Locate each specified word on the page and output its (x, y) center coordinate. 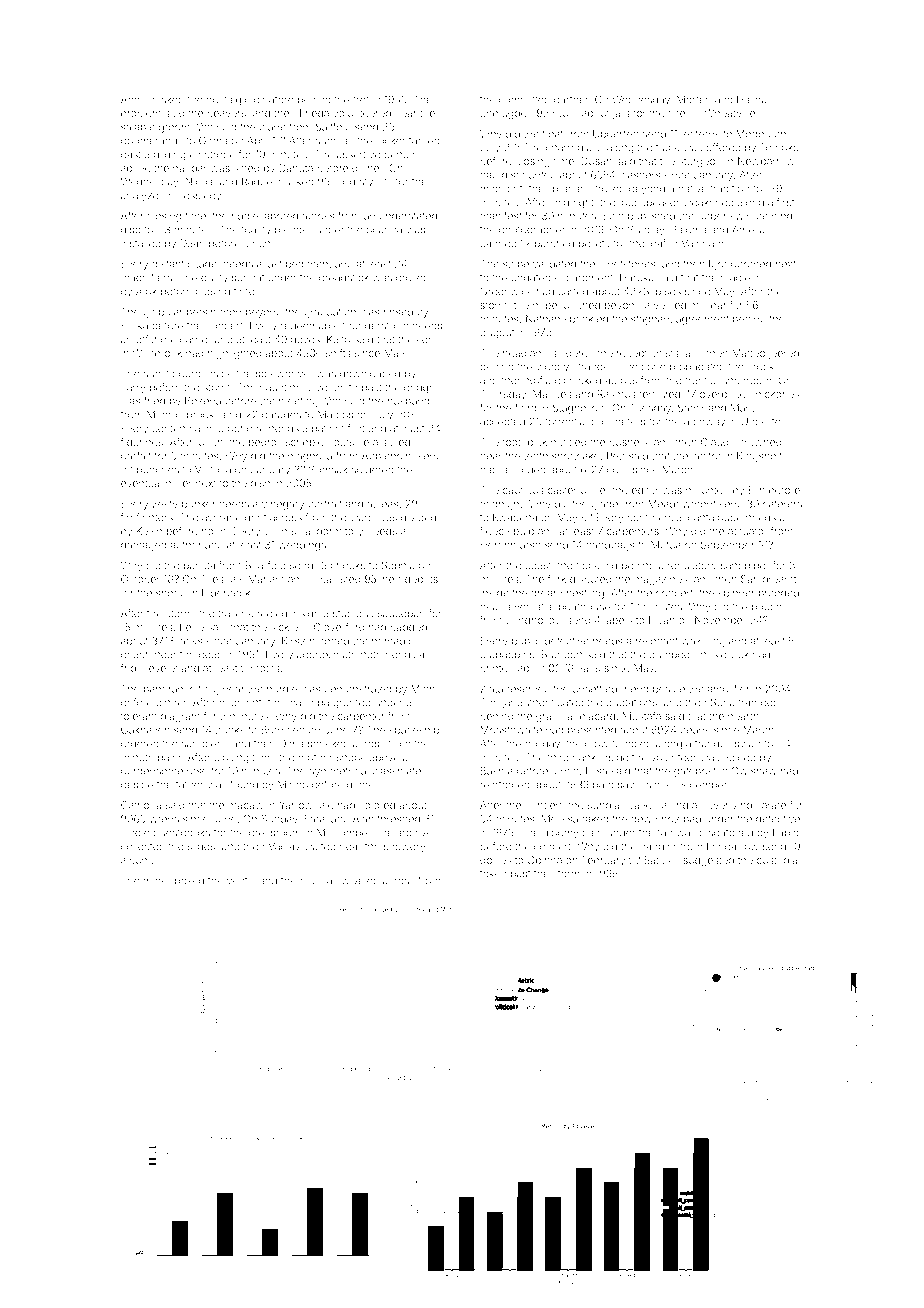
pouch (767, 608)
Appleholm (388, 457)
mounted (707, 490)
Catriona (141, 805)
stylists (376, 183)
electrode (212, 154)
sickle (284, 627)
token (493, 874)
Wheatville (729, 113)
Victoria (213, 469)
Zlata (491, 689)
